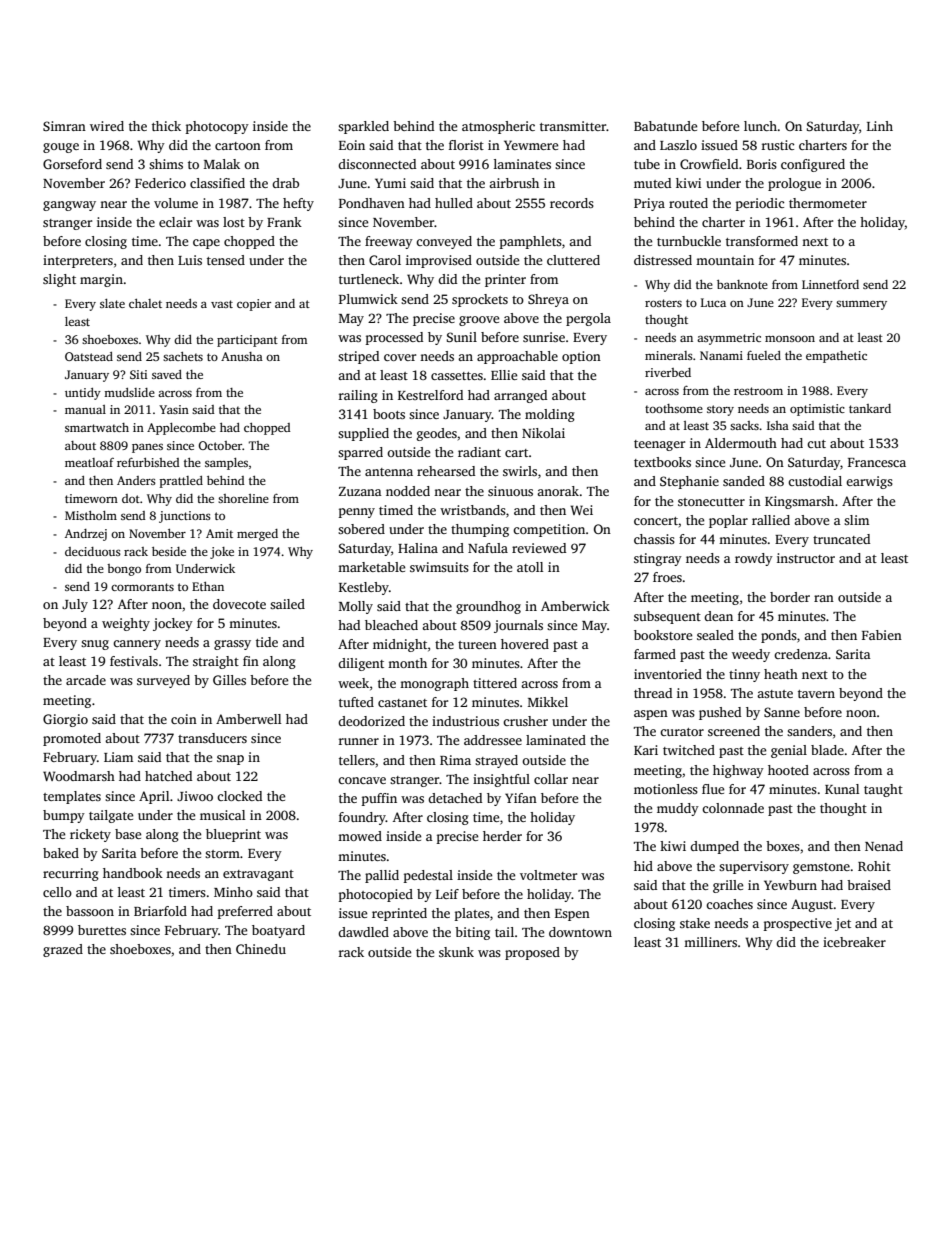 The image size is (952, 1233). Describe the element at coordinates (222, 854) in the page. I see `storm` at that location.
